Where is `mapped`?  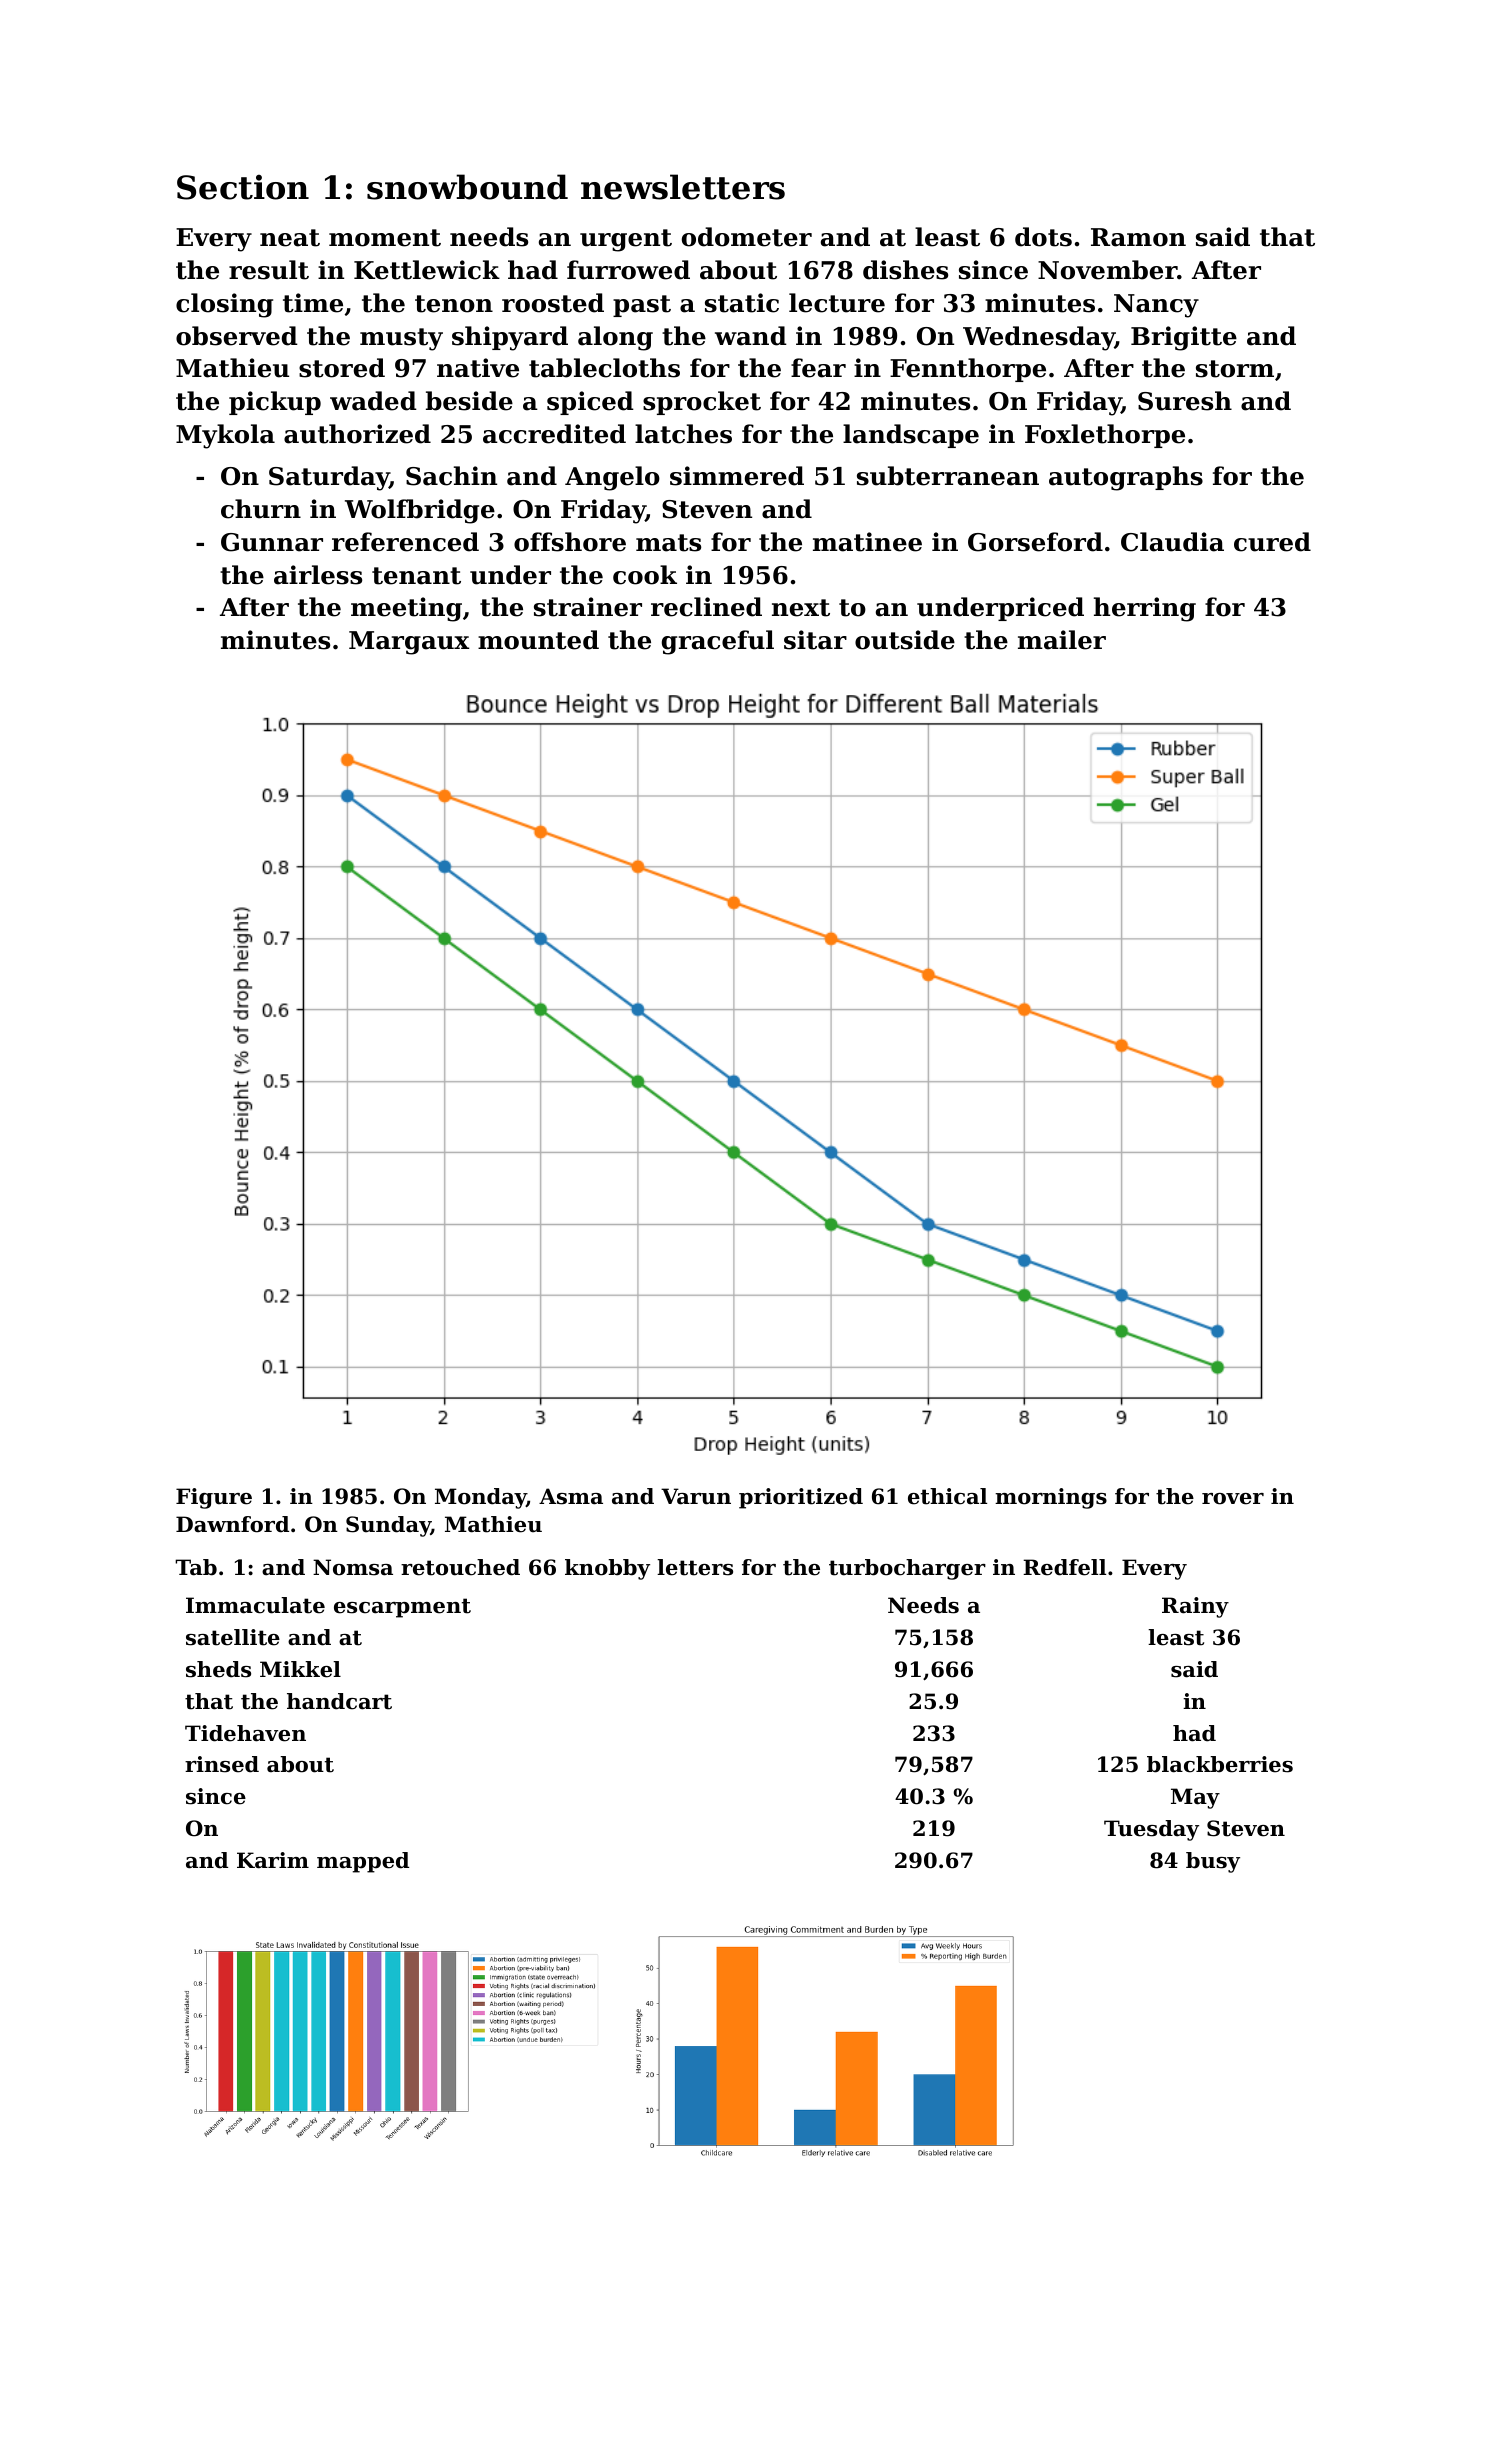 mapped is located at coordinates (363, 1862).
